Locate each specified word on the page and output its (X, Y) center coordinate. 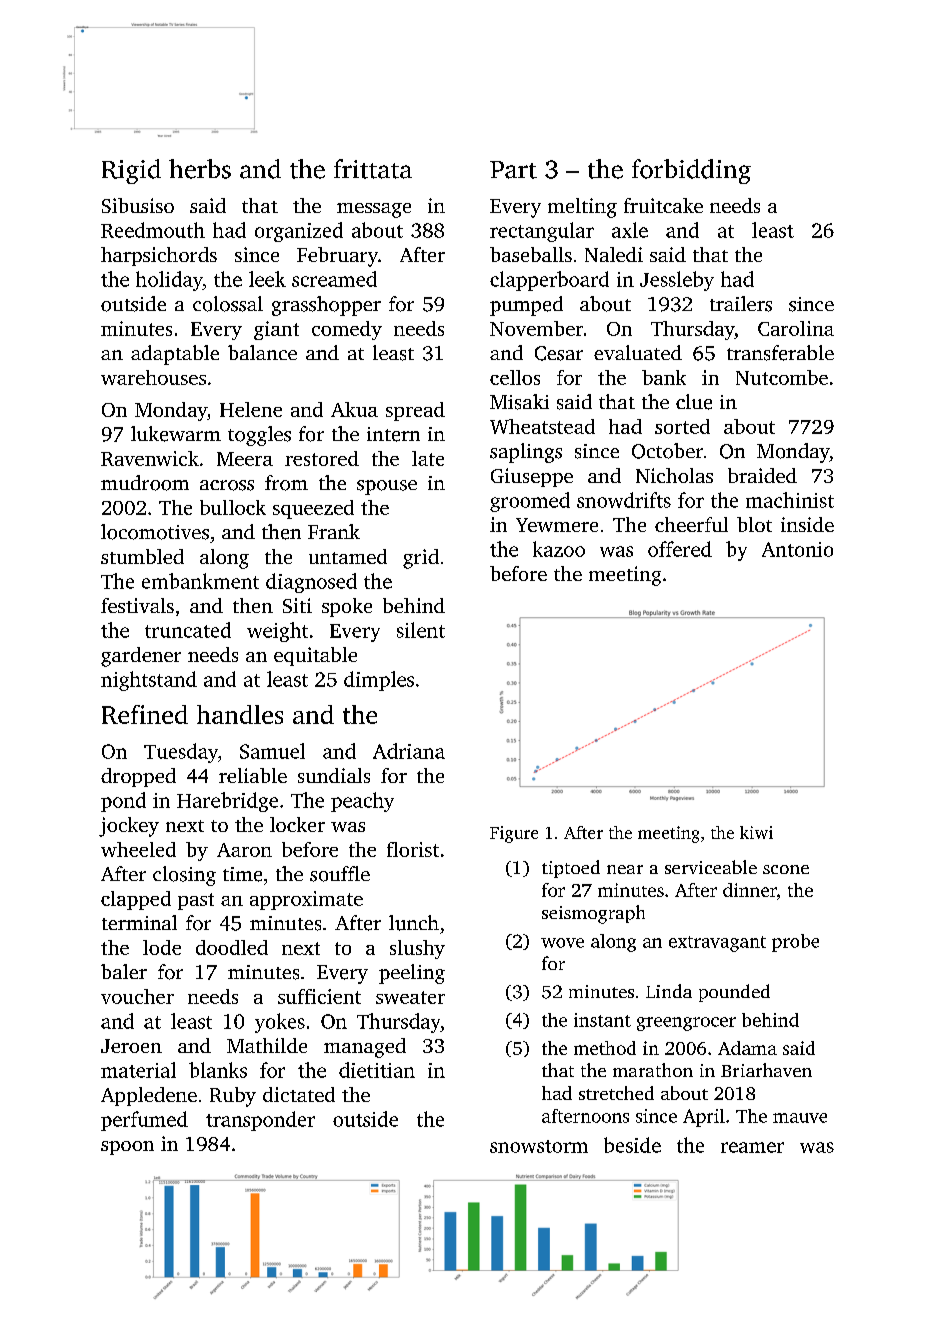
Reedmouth (153, 230)
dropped (138, 777)
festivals (137, 605)
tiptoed (571, 869)
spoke (347, 607)
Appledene (149, 1096)
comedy (347, 330)
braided (762, 475)
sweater (410, 997)
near (625, 869)
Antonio (797, 549)
